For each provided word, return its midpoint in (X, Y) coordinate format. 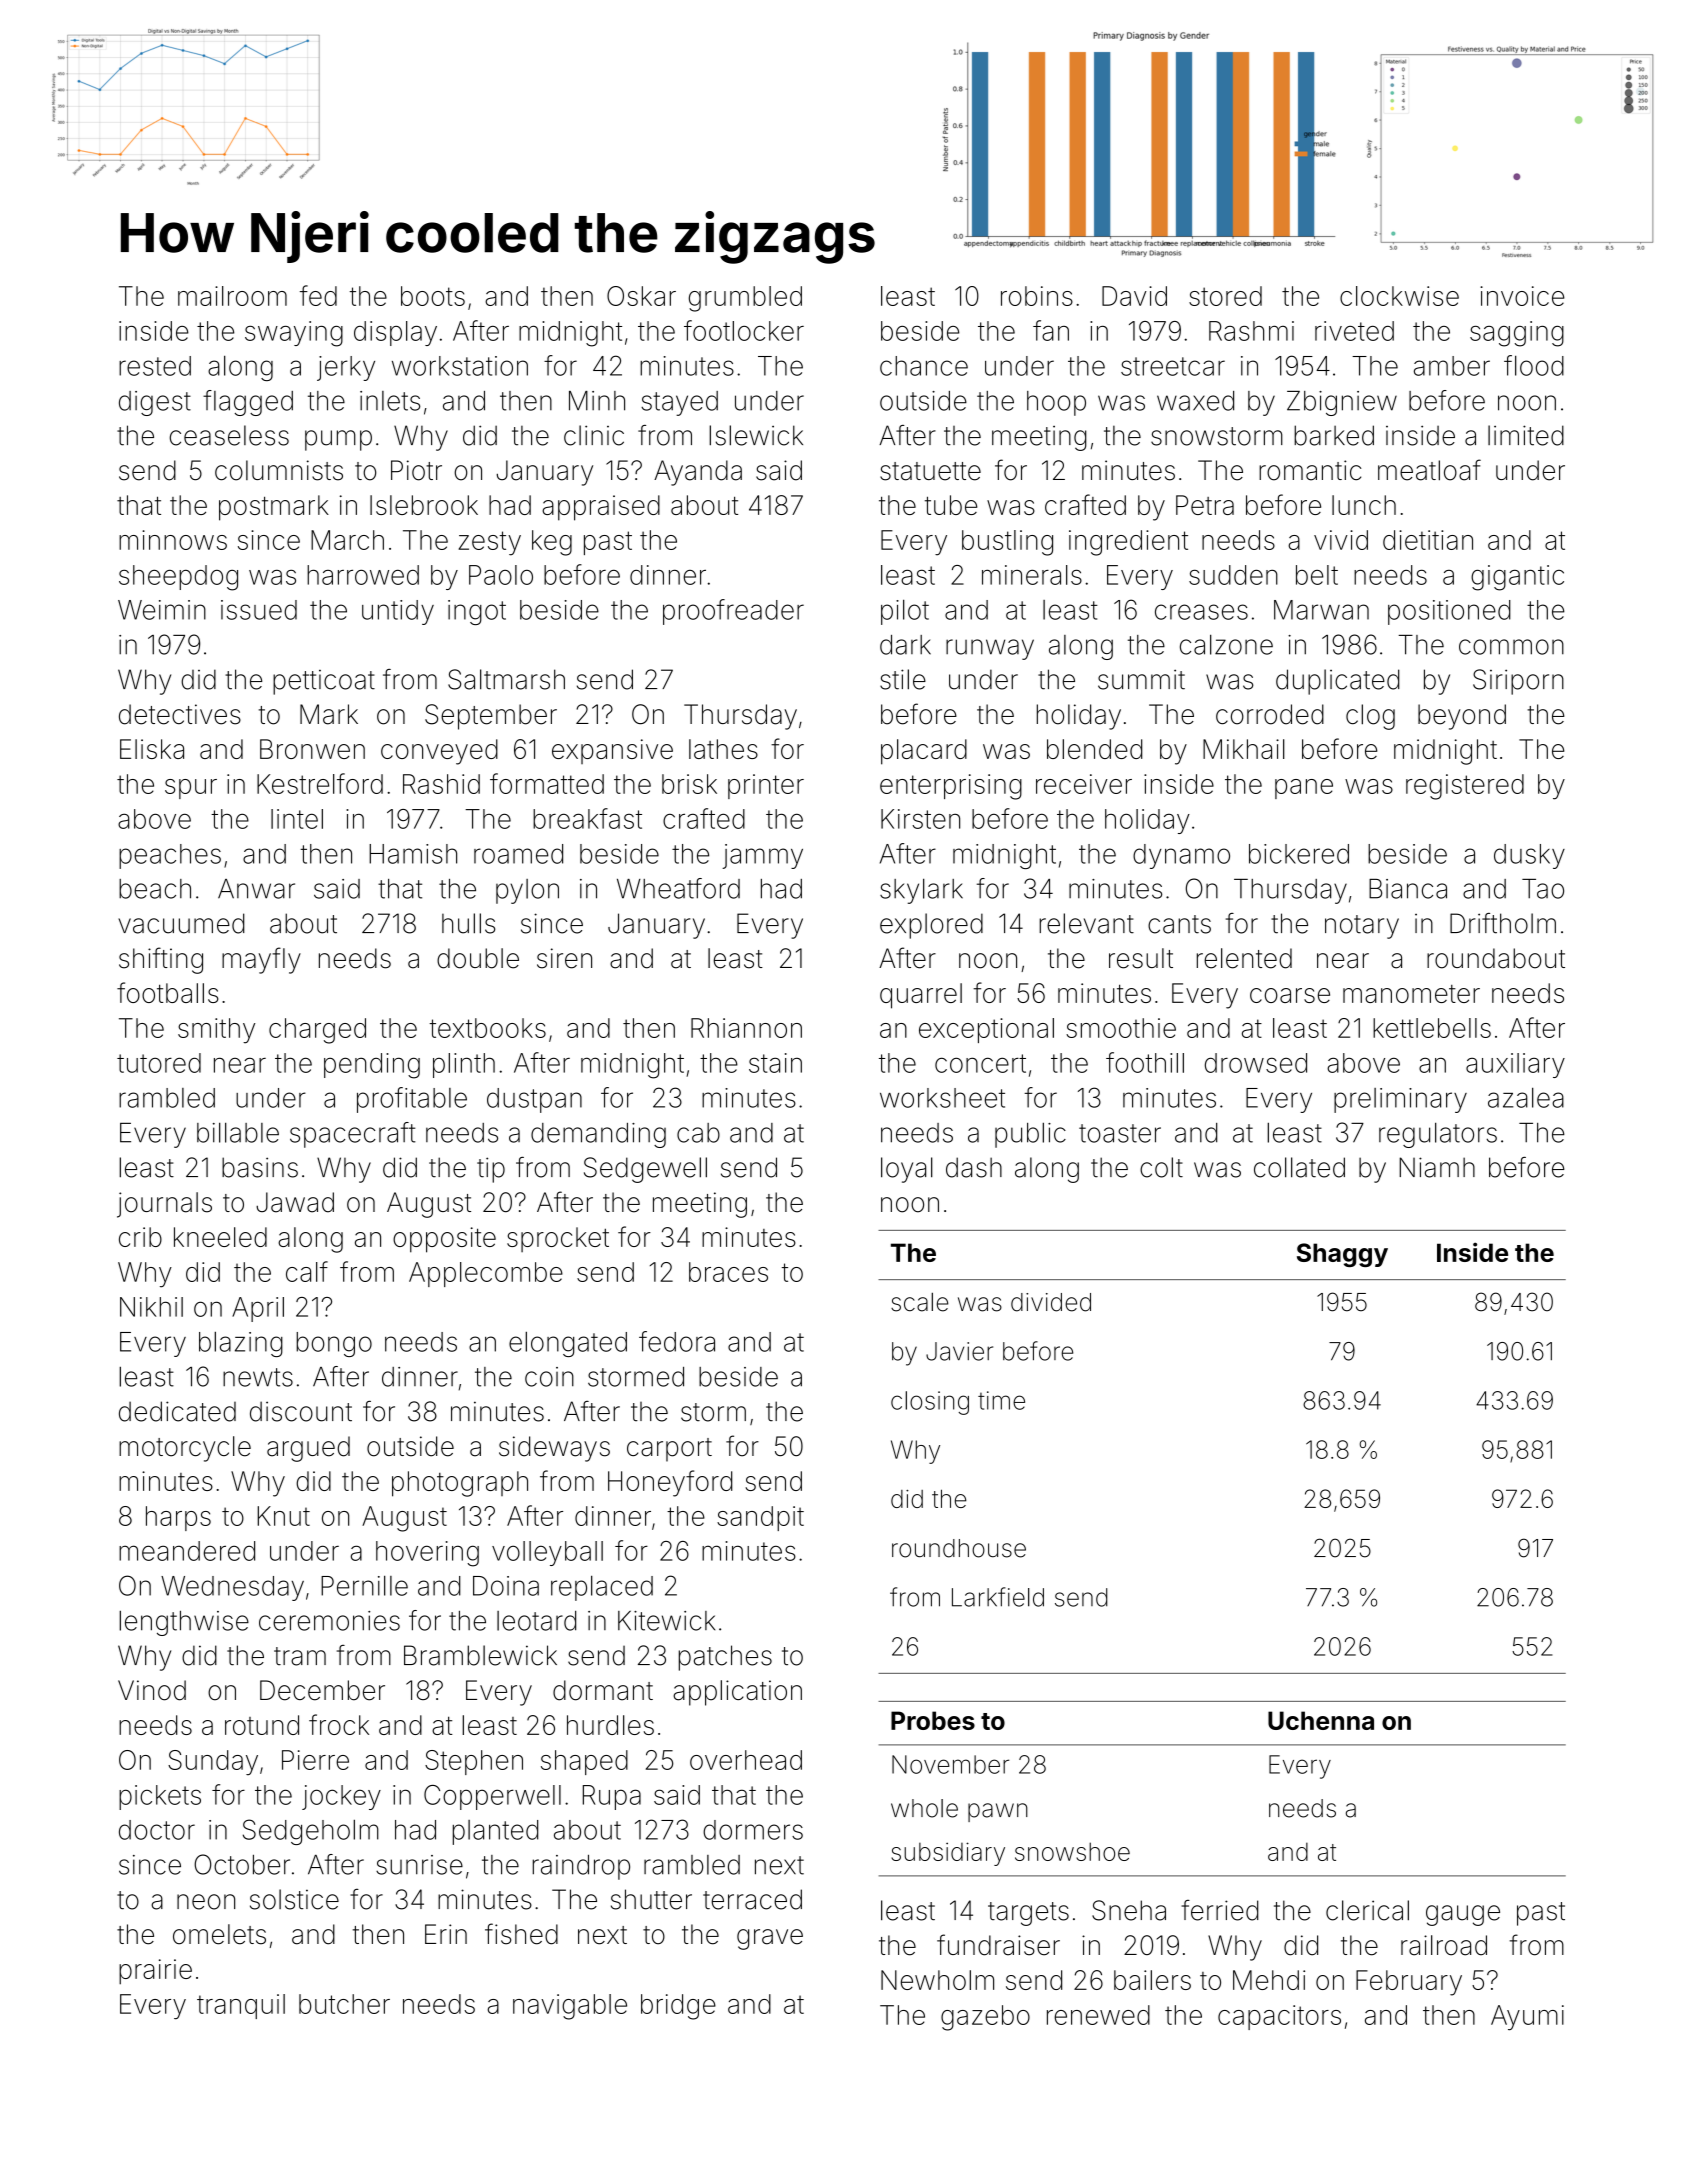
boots (433, 296)
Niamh (1437, 1167)
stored (1225, 296)
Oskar (641, 296)
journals (164, 1205)
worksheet (942, 1098)
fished (521, 1934)
